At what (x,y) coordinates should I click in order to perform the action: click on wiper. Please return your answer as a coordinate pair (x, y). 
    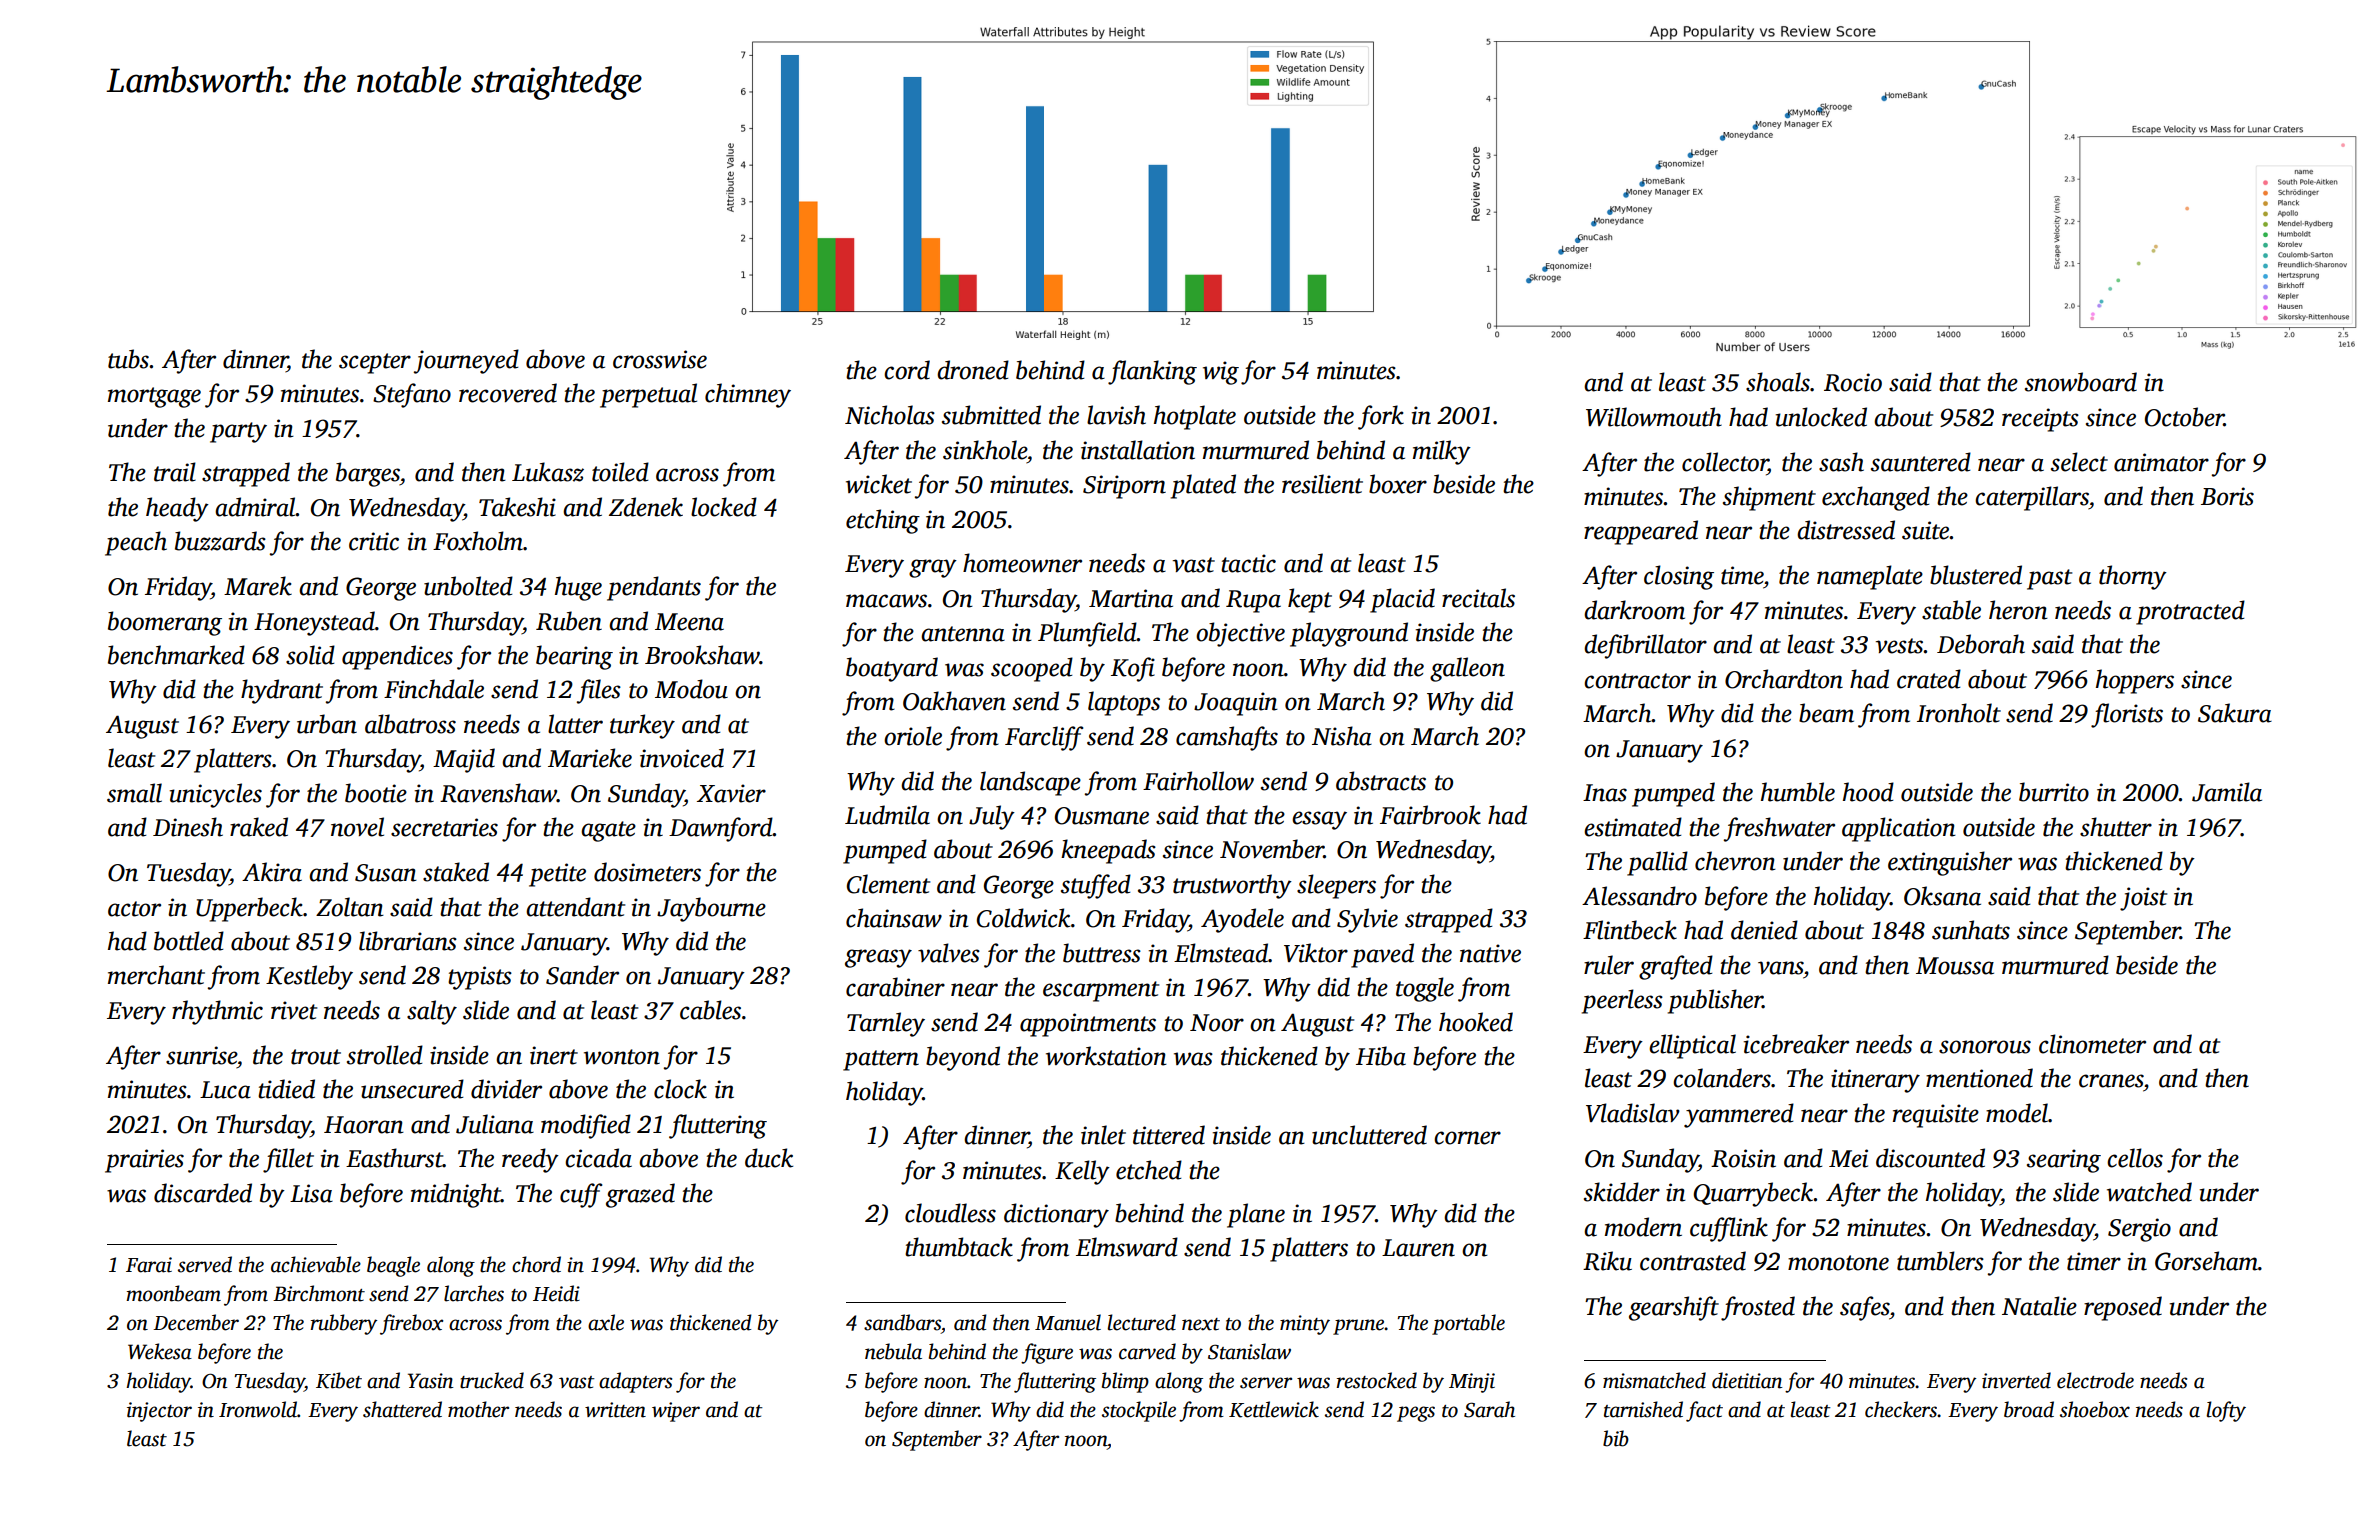
    Looking at the image, I should click on (676, 1412).
